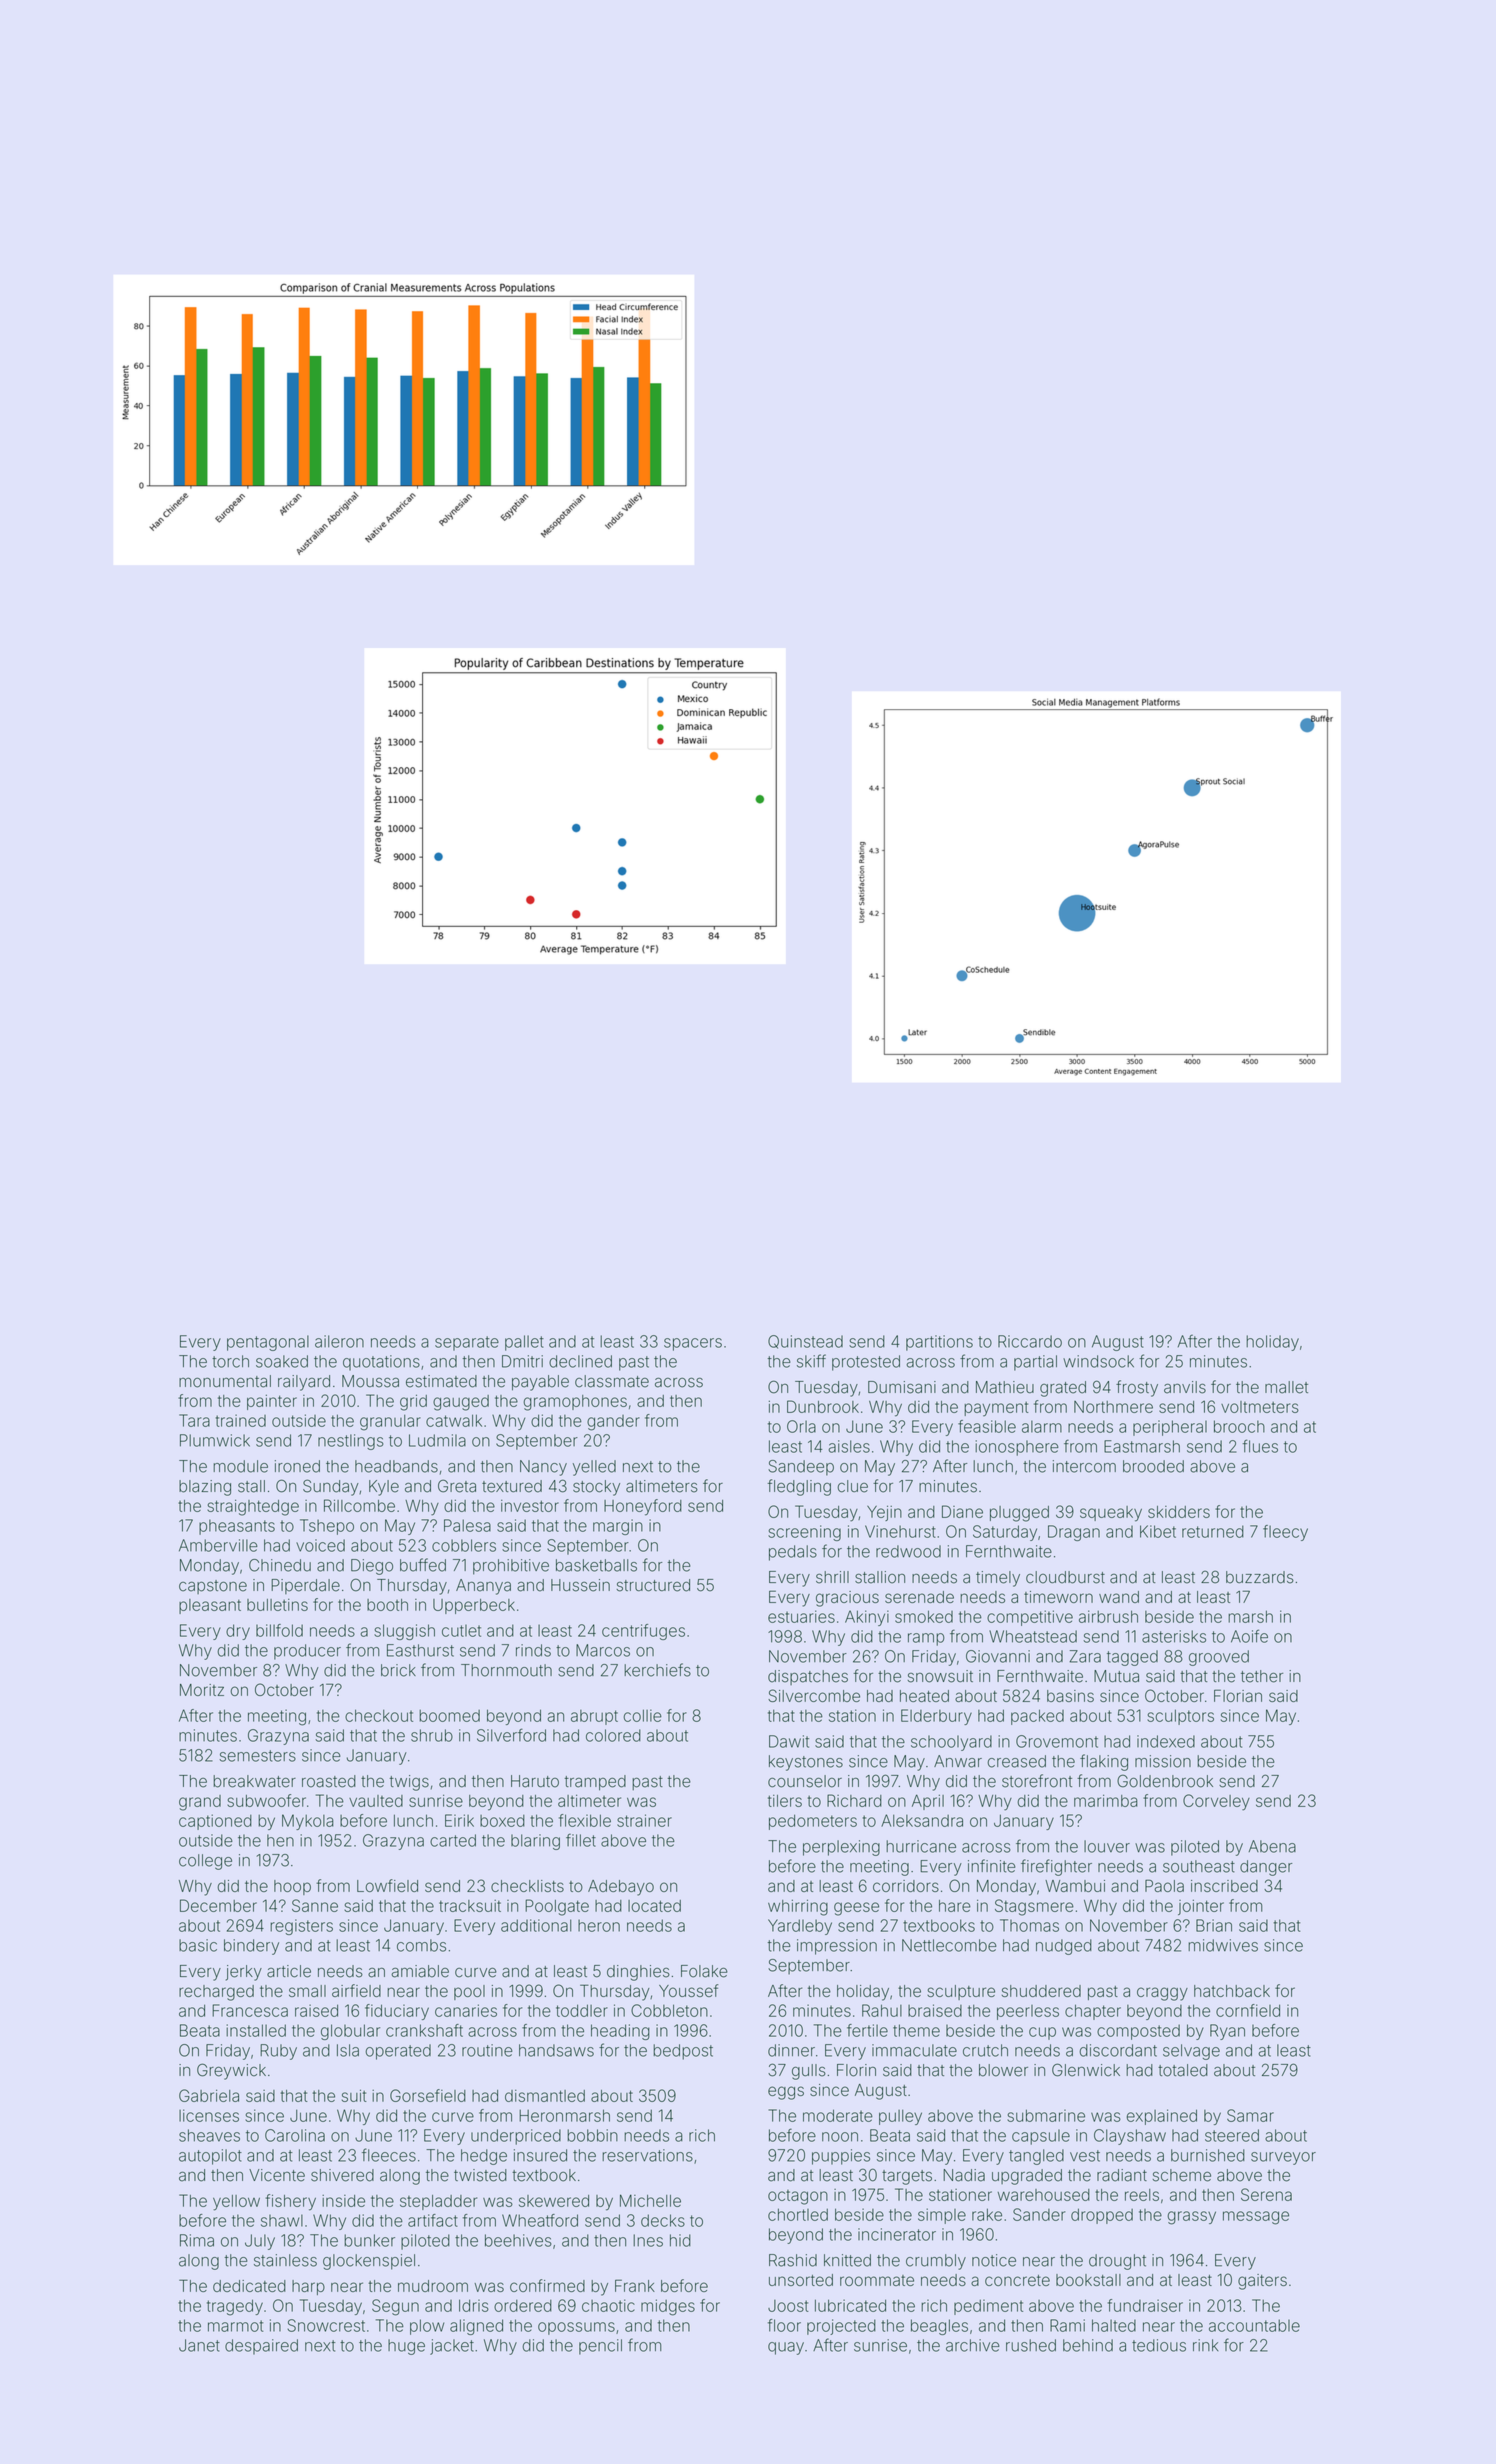 Image resolution: width=1496 pixels, height=2464 pixels. I want to click on recharged, so click(216, 1993).
